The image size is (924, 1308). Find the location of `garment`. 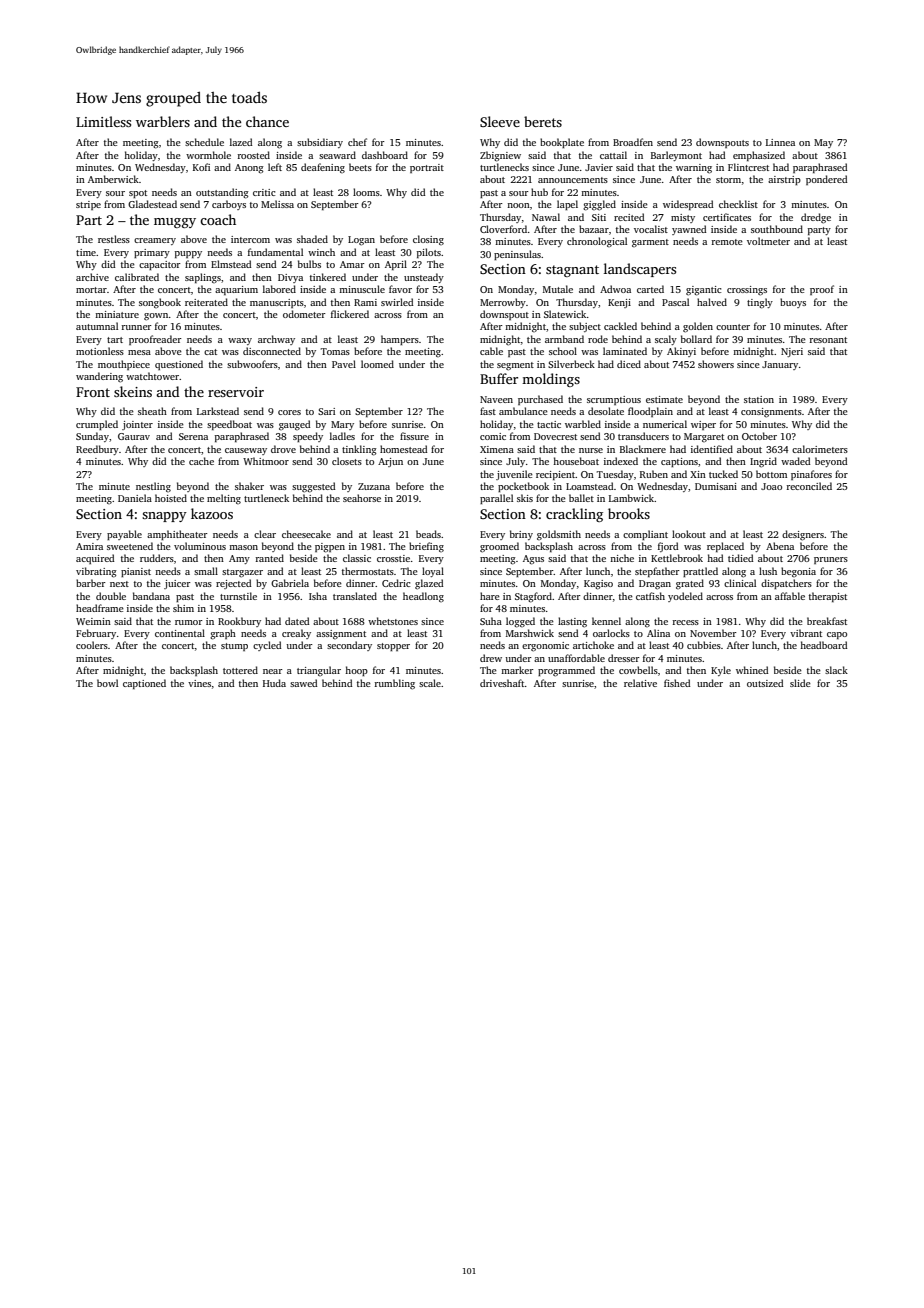

garment is located at coordinates (650, 243).
